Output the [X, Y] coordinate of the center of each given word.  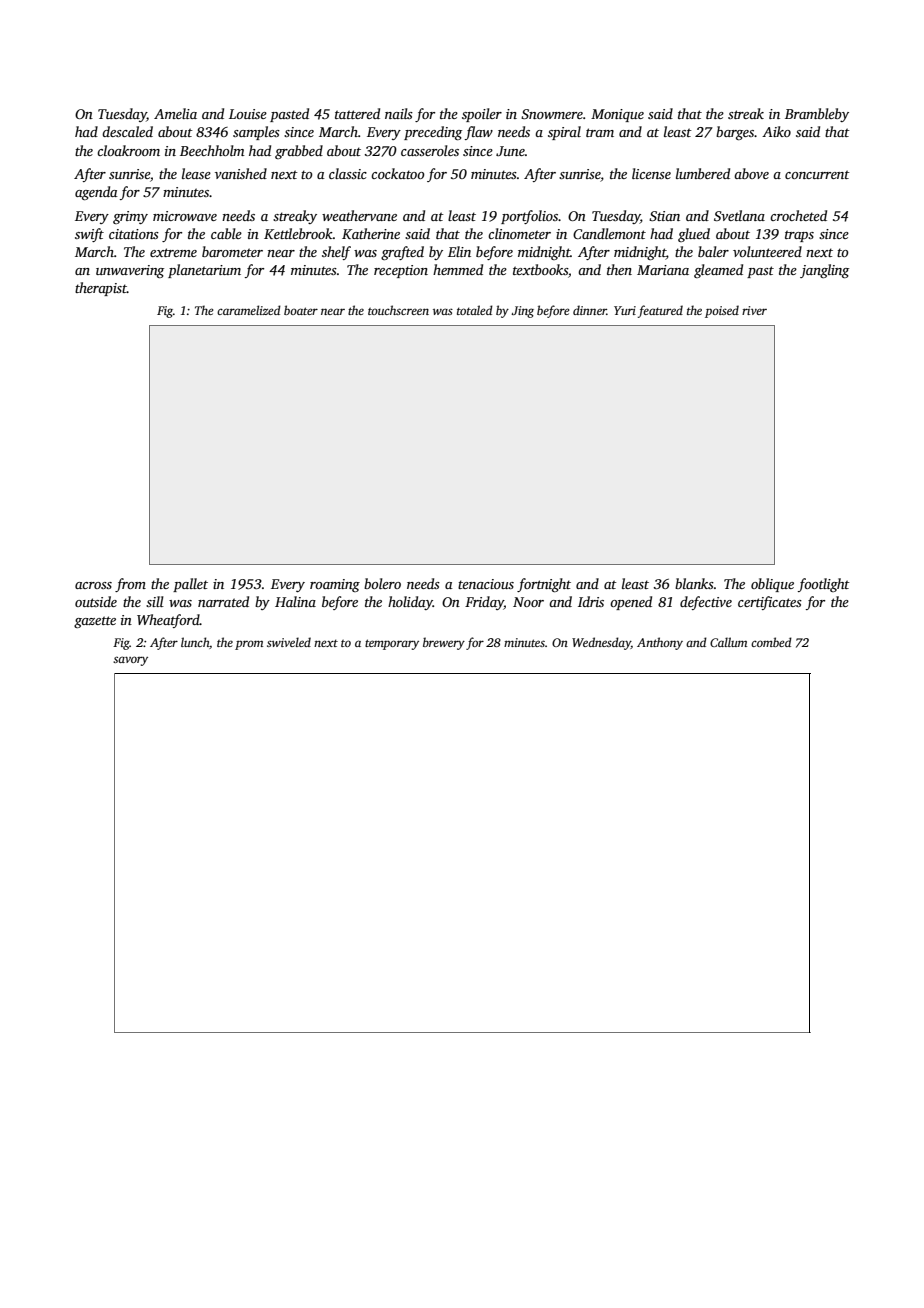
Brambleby [817, 115]
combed [771, 642]
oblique [772, 585]
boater [301, 310]
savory [130, 661]
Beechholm [212, 150]
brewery [444, 643]
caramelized [249, 310]
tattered [357, 113]
